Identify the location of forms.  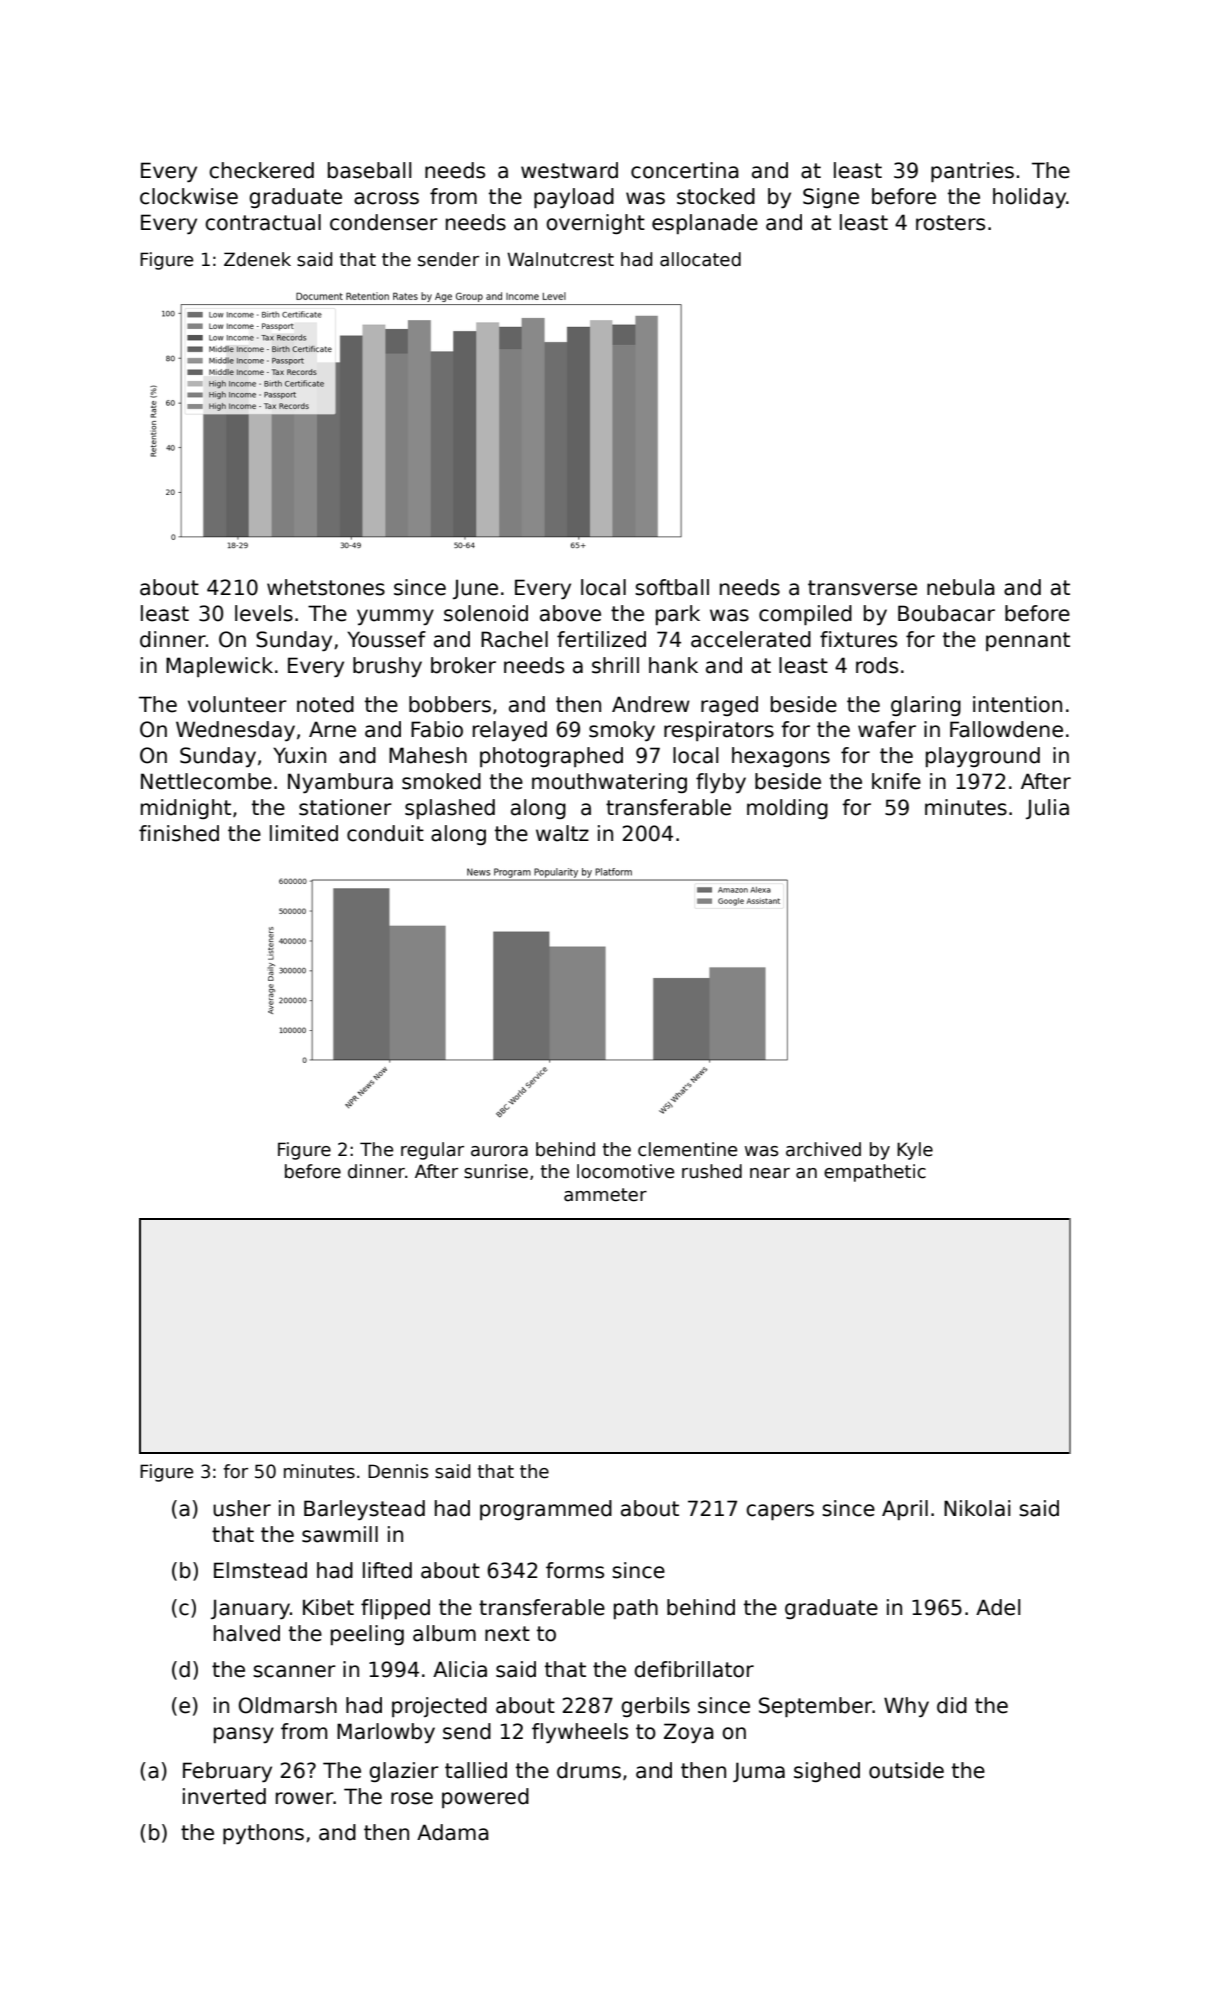
(575, 1570).
